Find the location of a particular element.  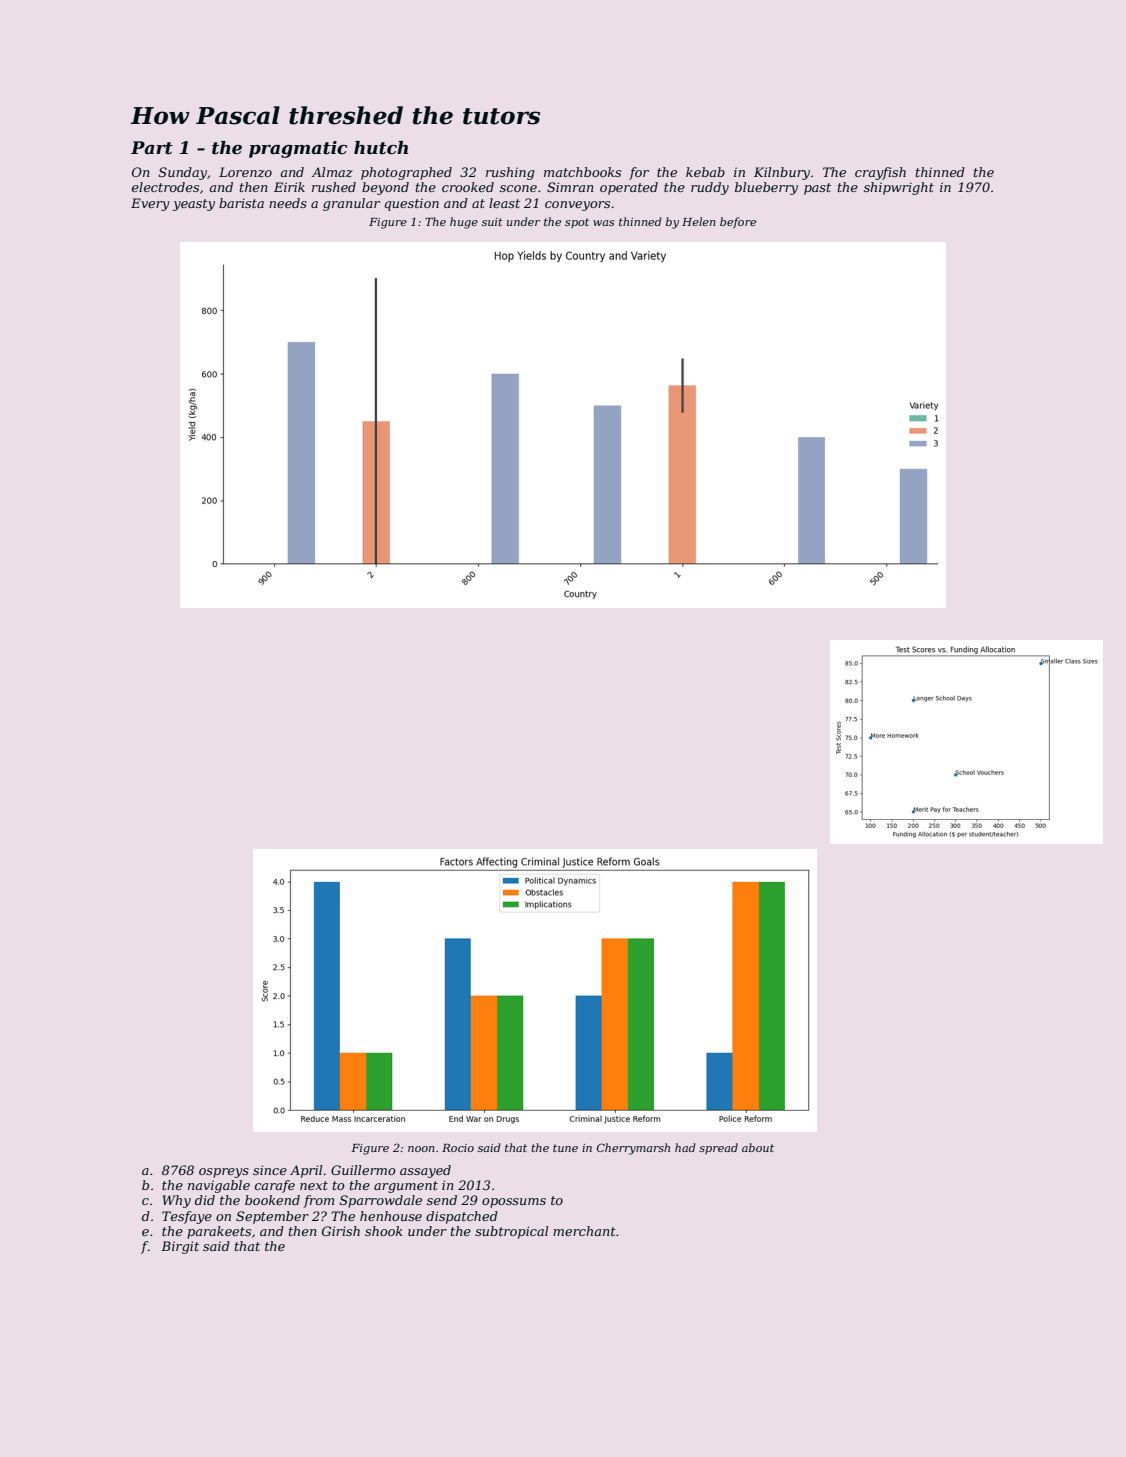

barista is located at coordinates (241, 203).
